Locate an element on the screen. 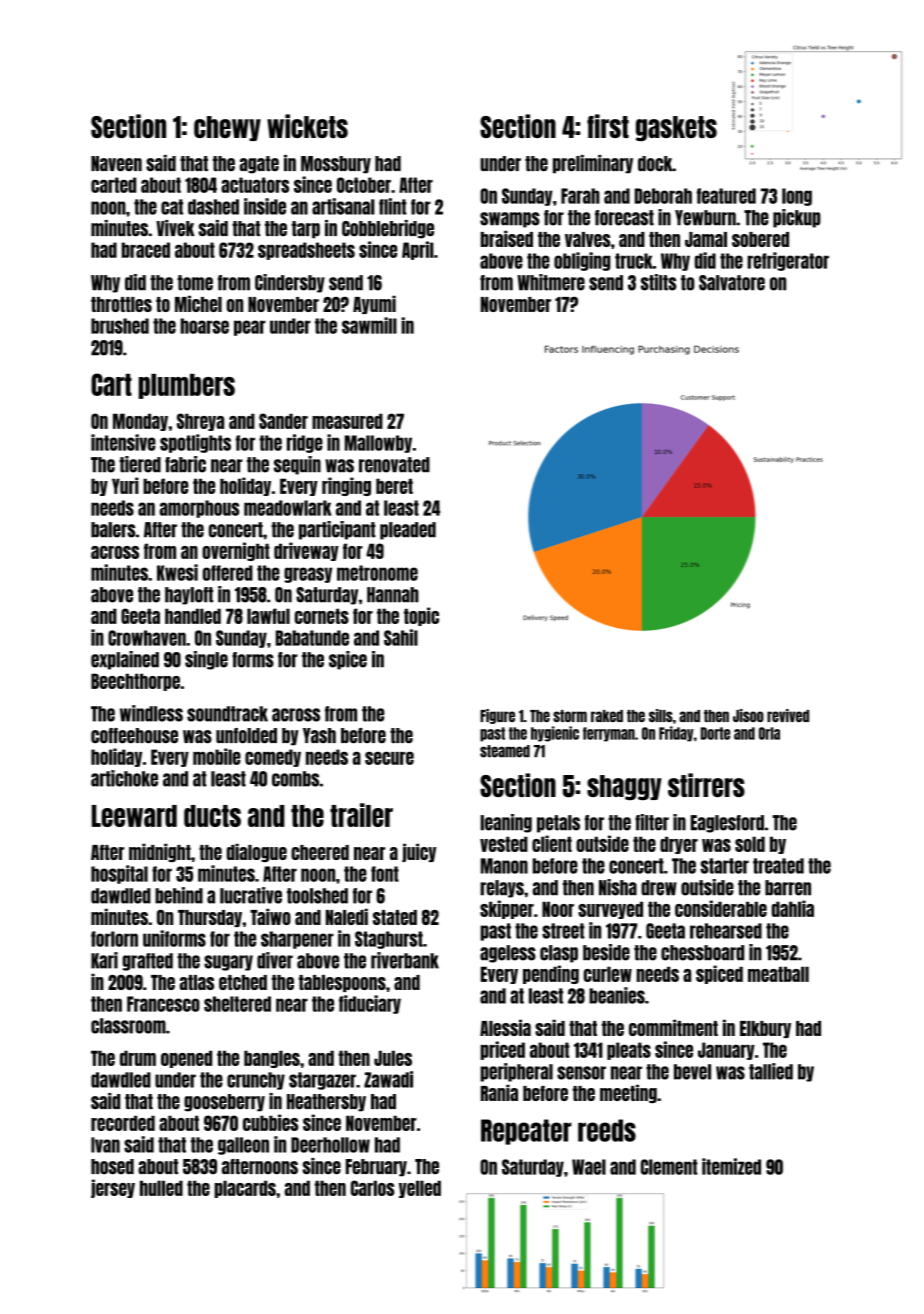  Salvatore is located at coordinates (732, 283).
